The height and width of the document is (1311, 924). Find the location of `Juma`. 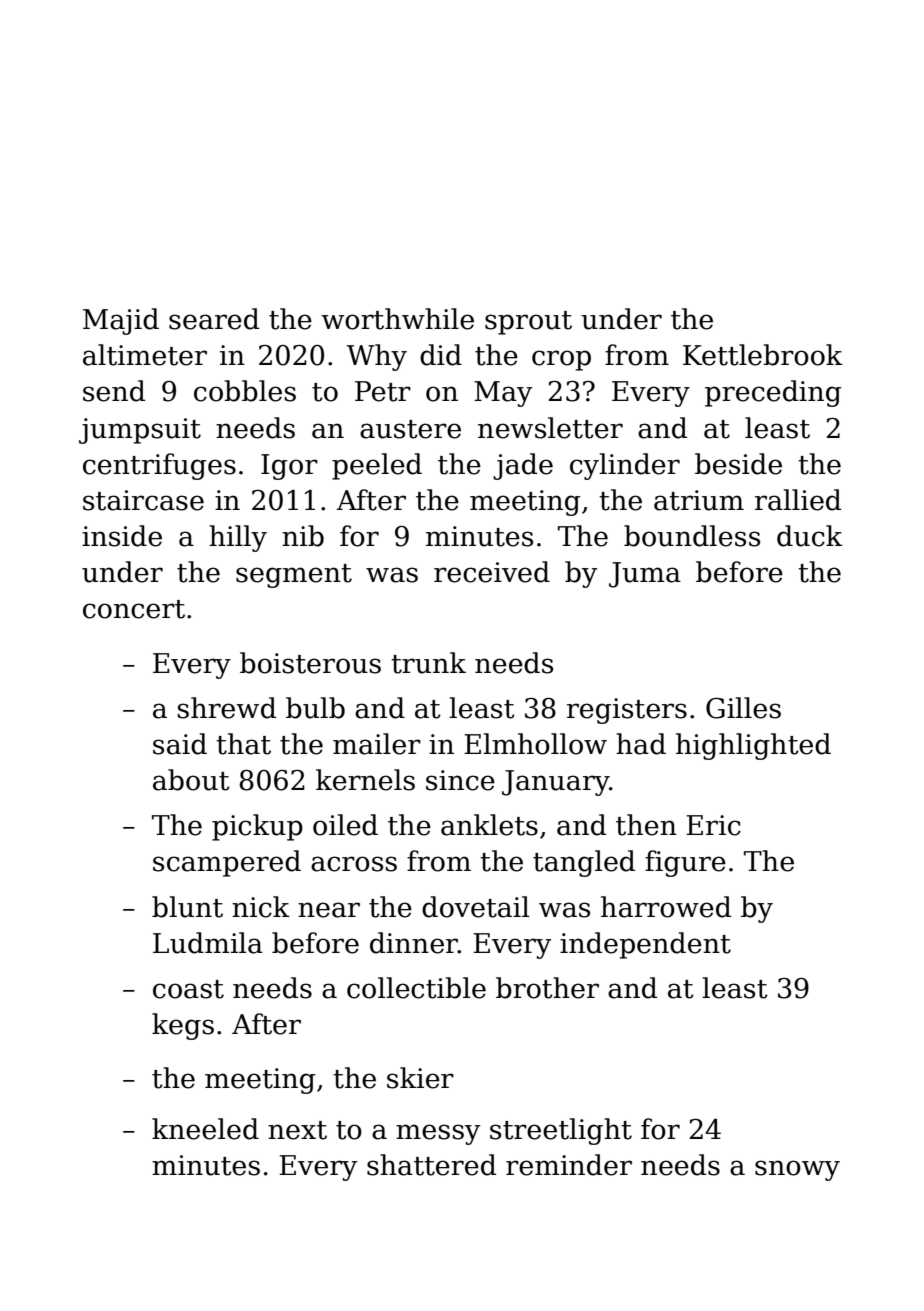

Juma is located at coordinates (645, 575).
